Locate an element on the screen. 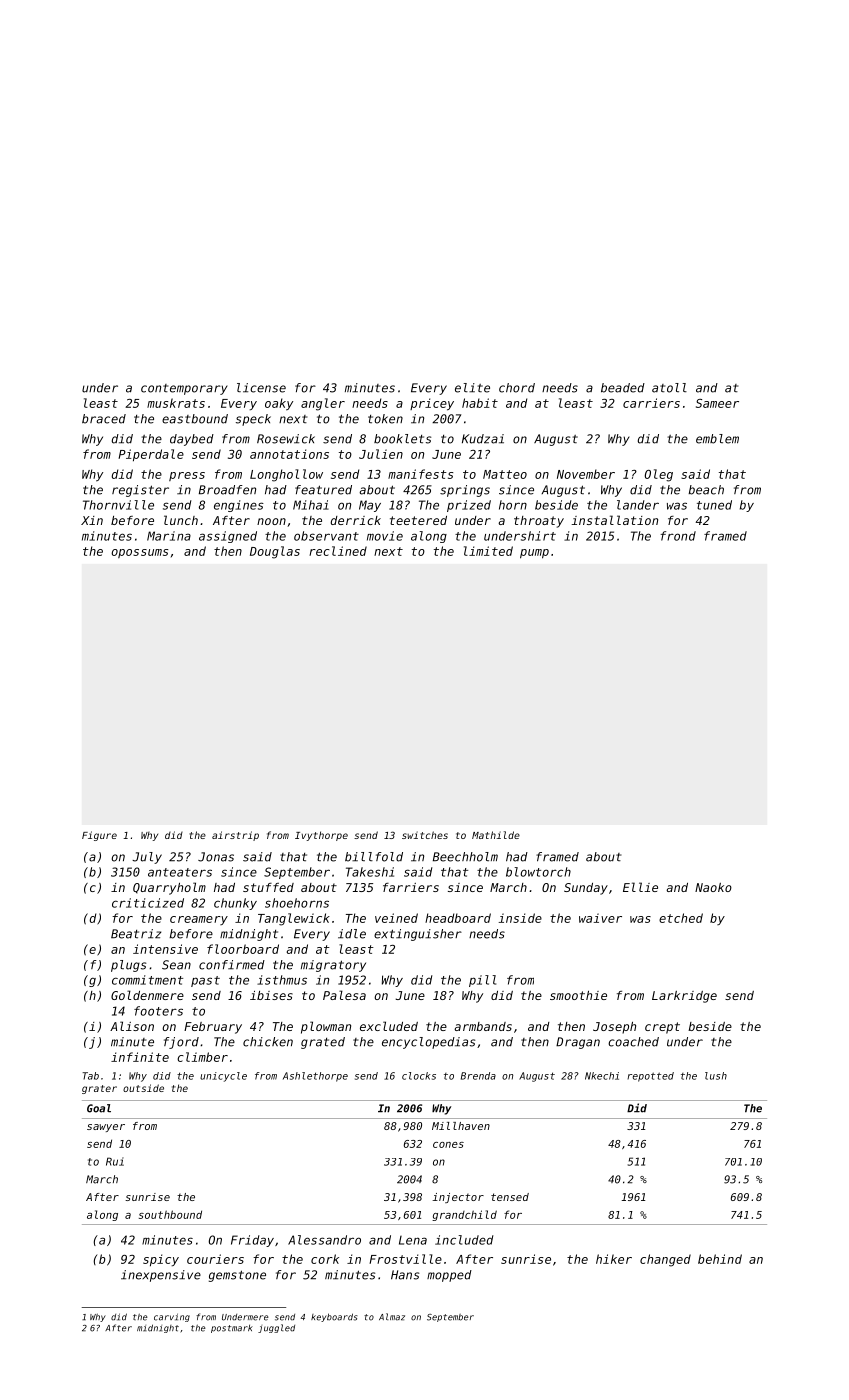 The height and width of the screenshot is (1400, 849). carving is located at coordinates (172, 1317).
